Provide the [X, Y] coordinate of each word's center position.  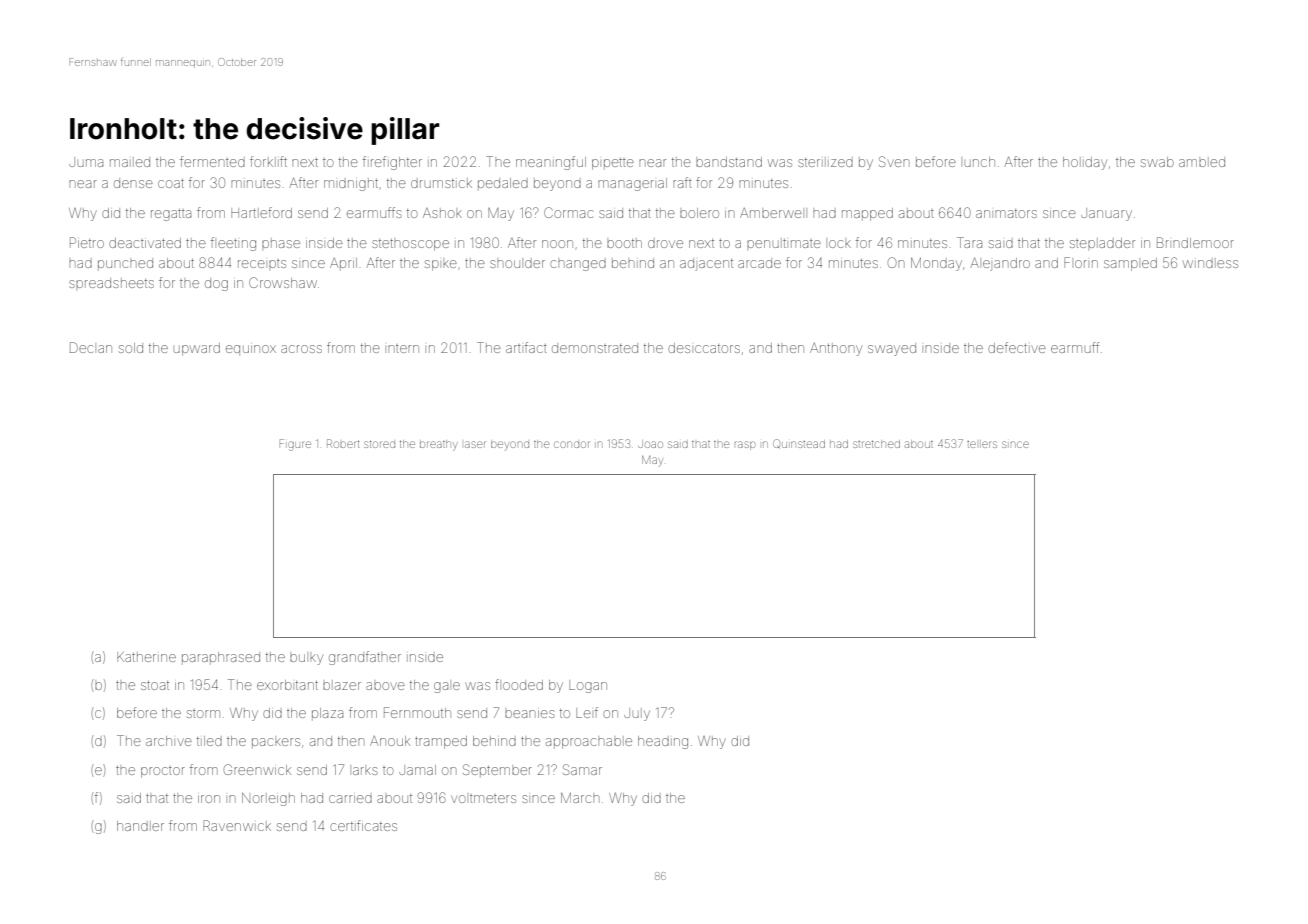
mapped [867, 214]
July [637, 714]
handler [140, 826]
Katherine [146, 657]
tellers [982, 444]
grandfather [365, 658]
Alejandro [1000, 264]
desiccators [704, 348]
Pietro [87, 242]
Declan [91, 347]
